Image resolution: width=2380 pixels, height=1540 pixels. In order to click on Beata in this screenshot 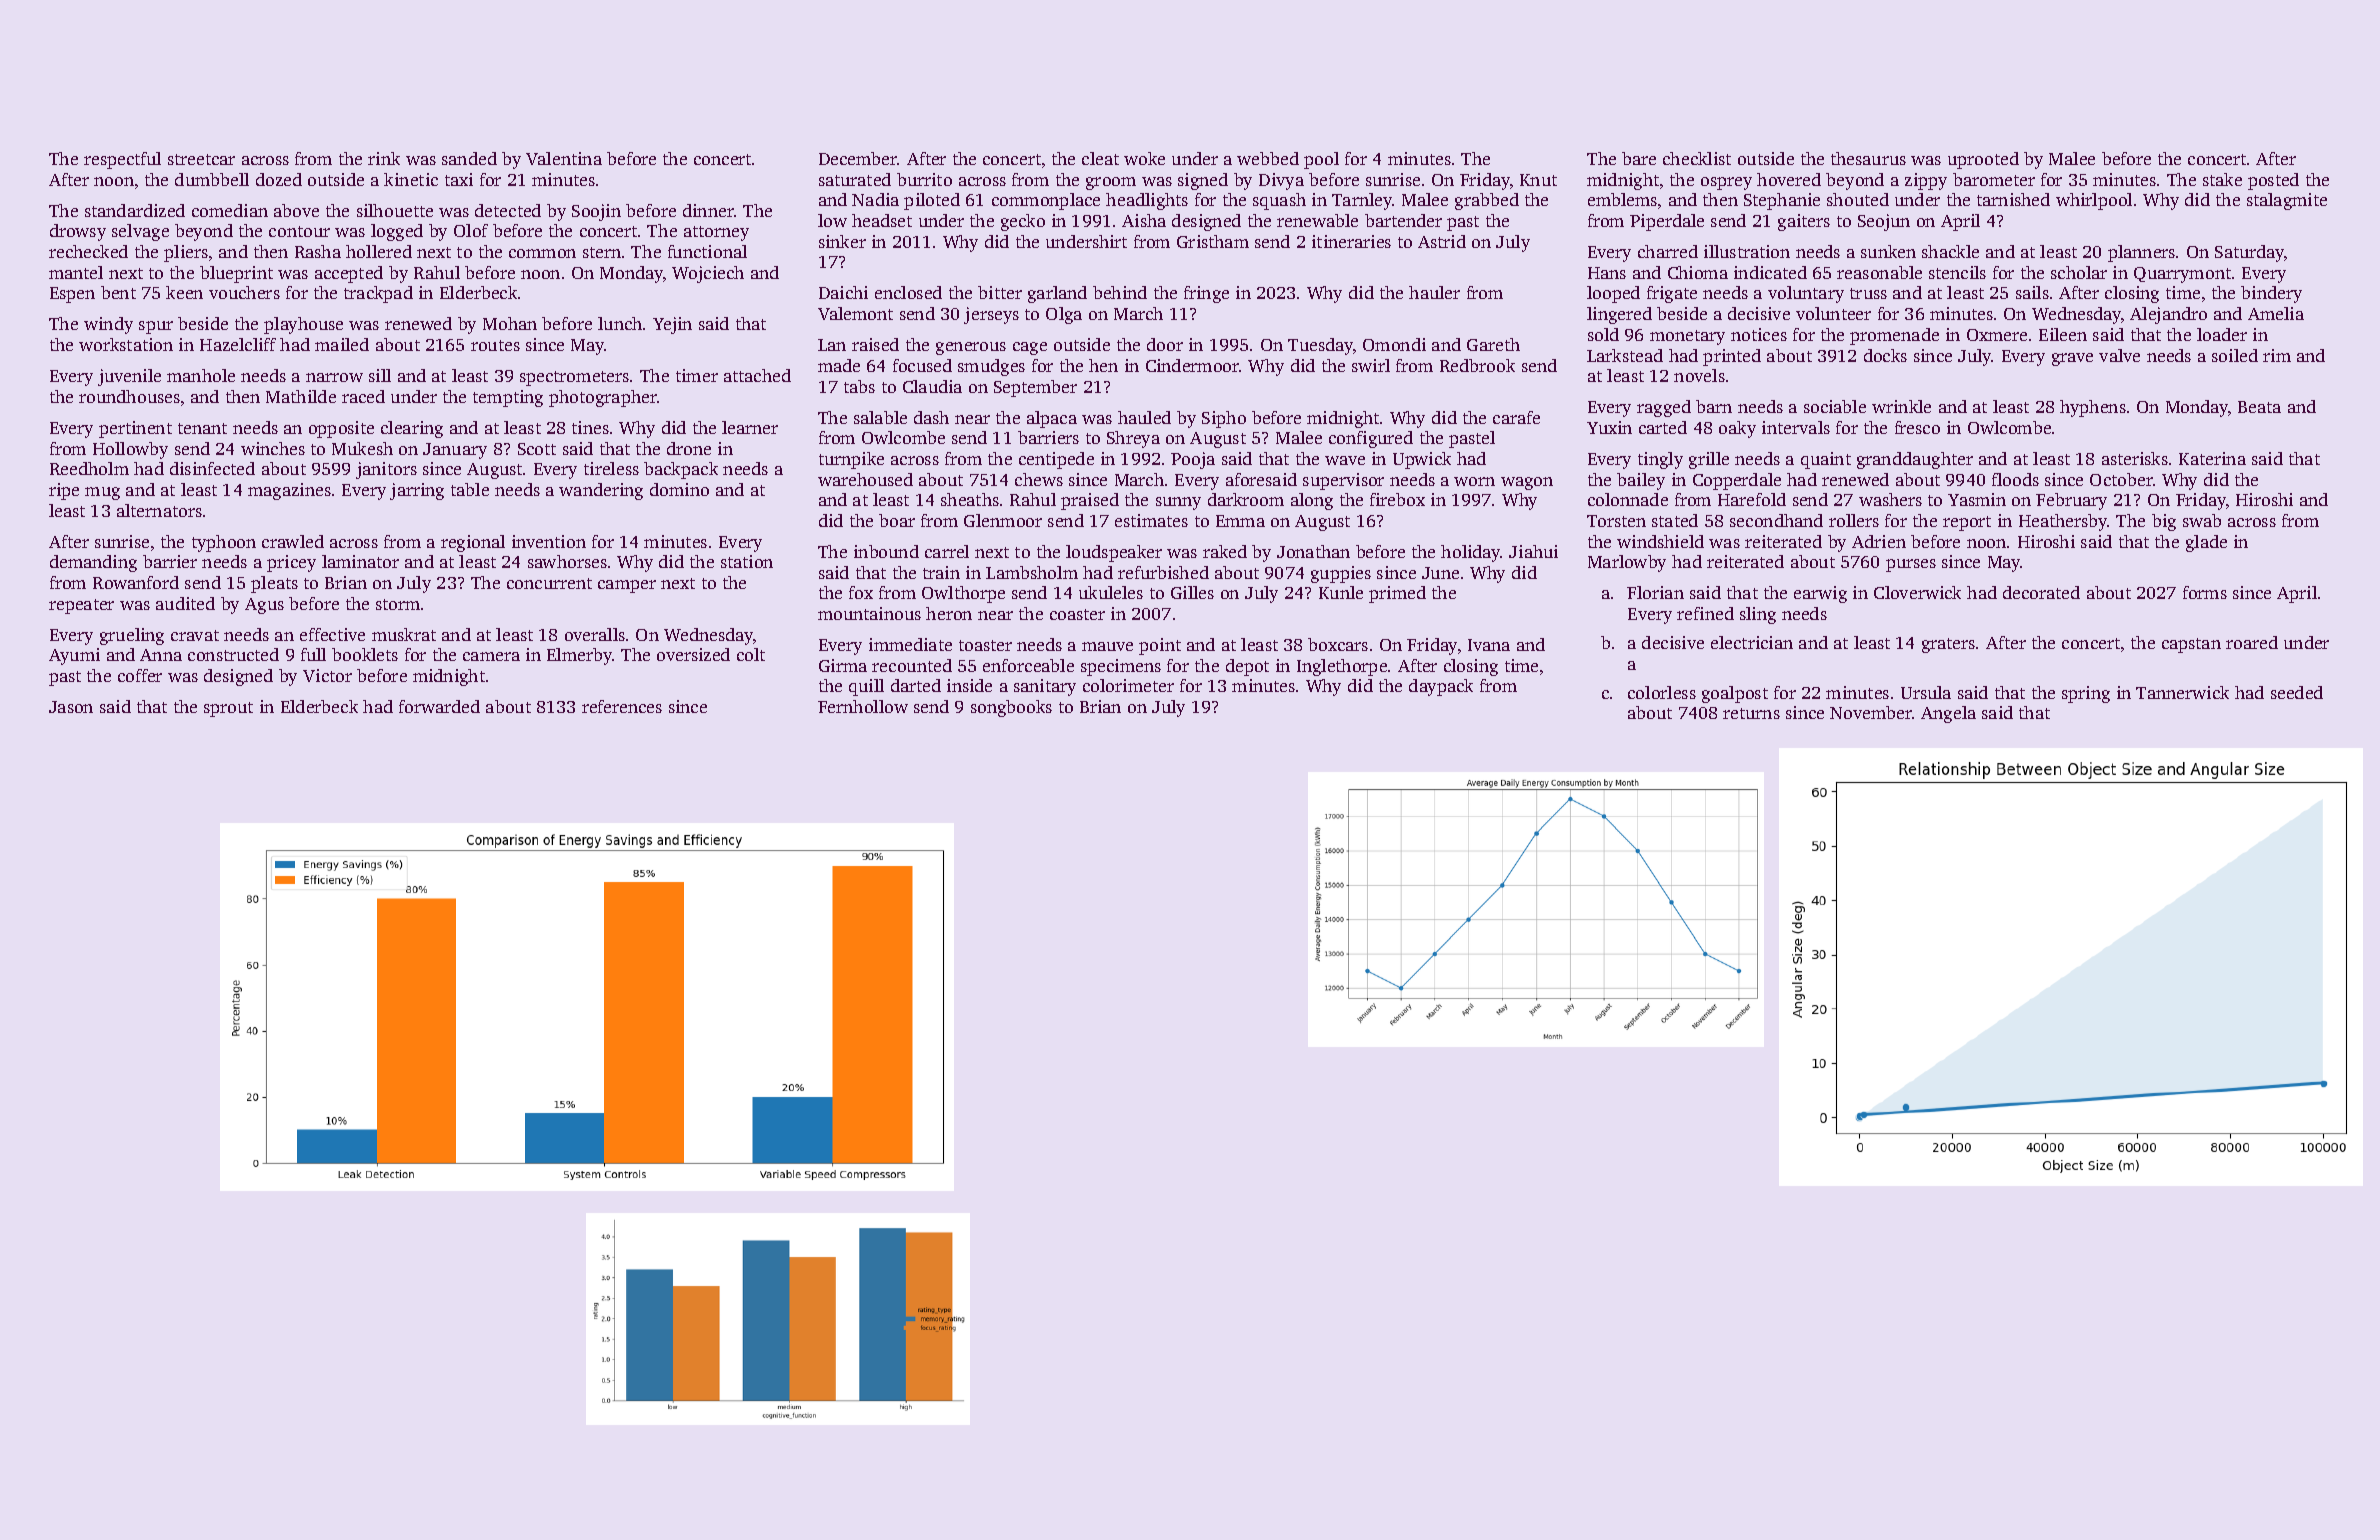, I will do `click(2259, 407)`.
